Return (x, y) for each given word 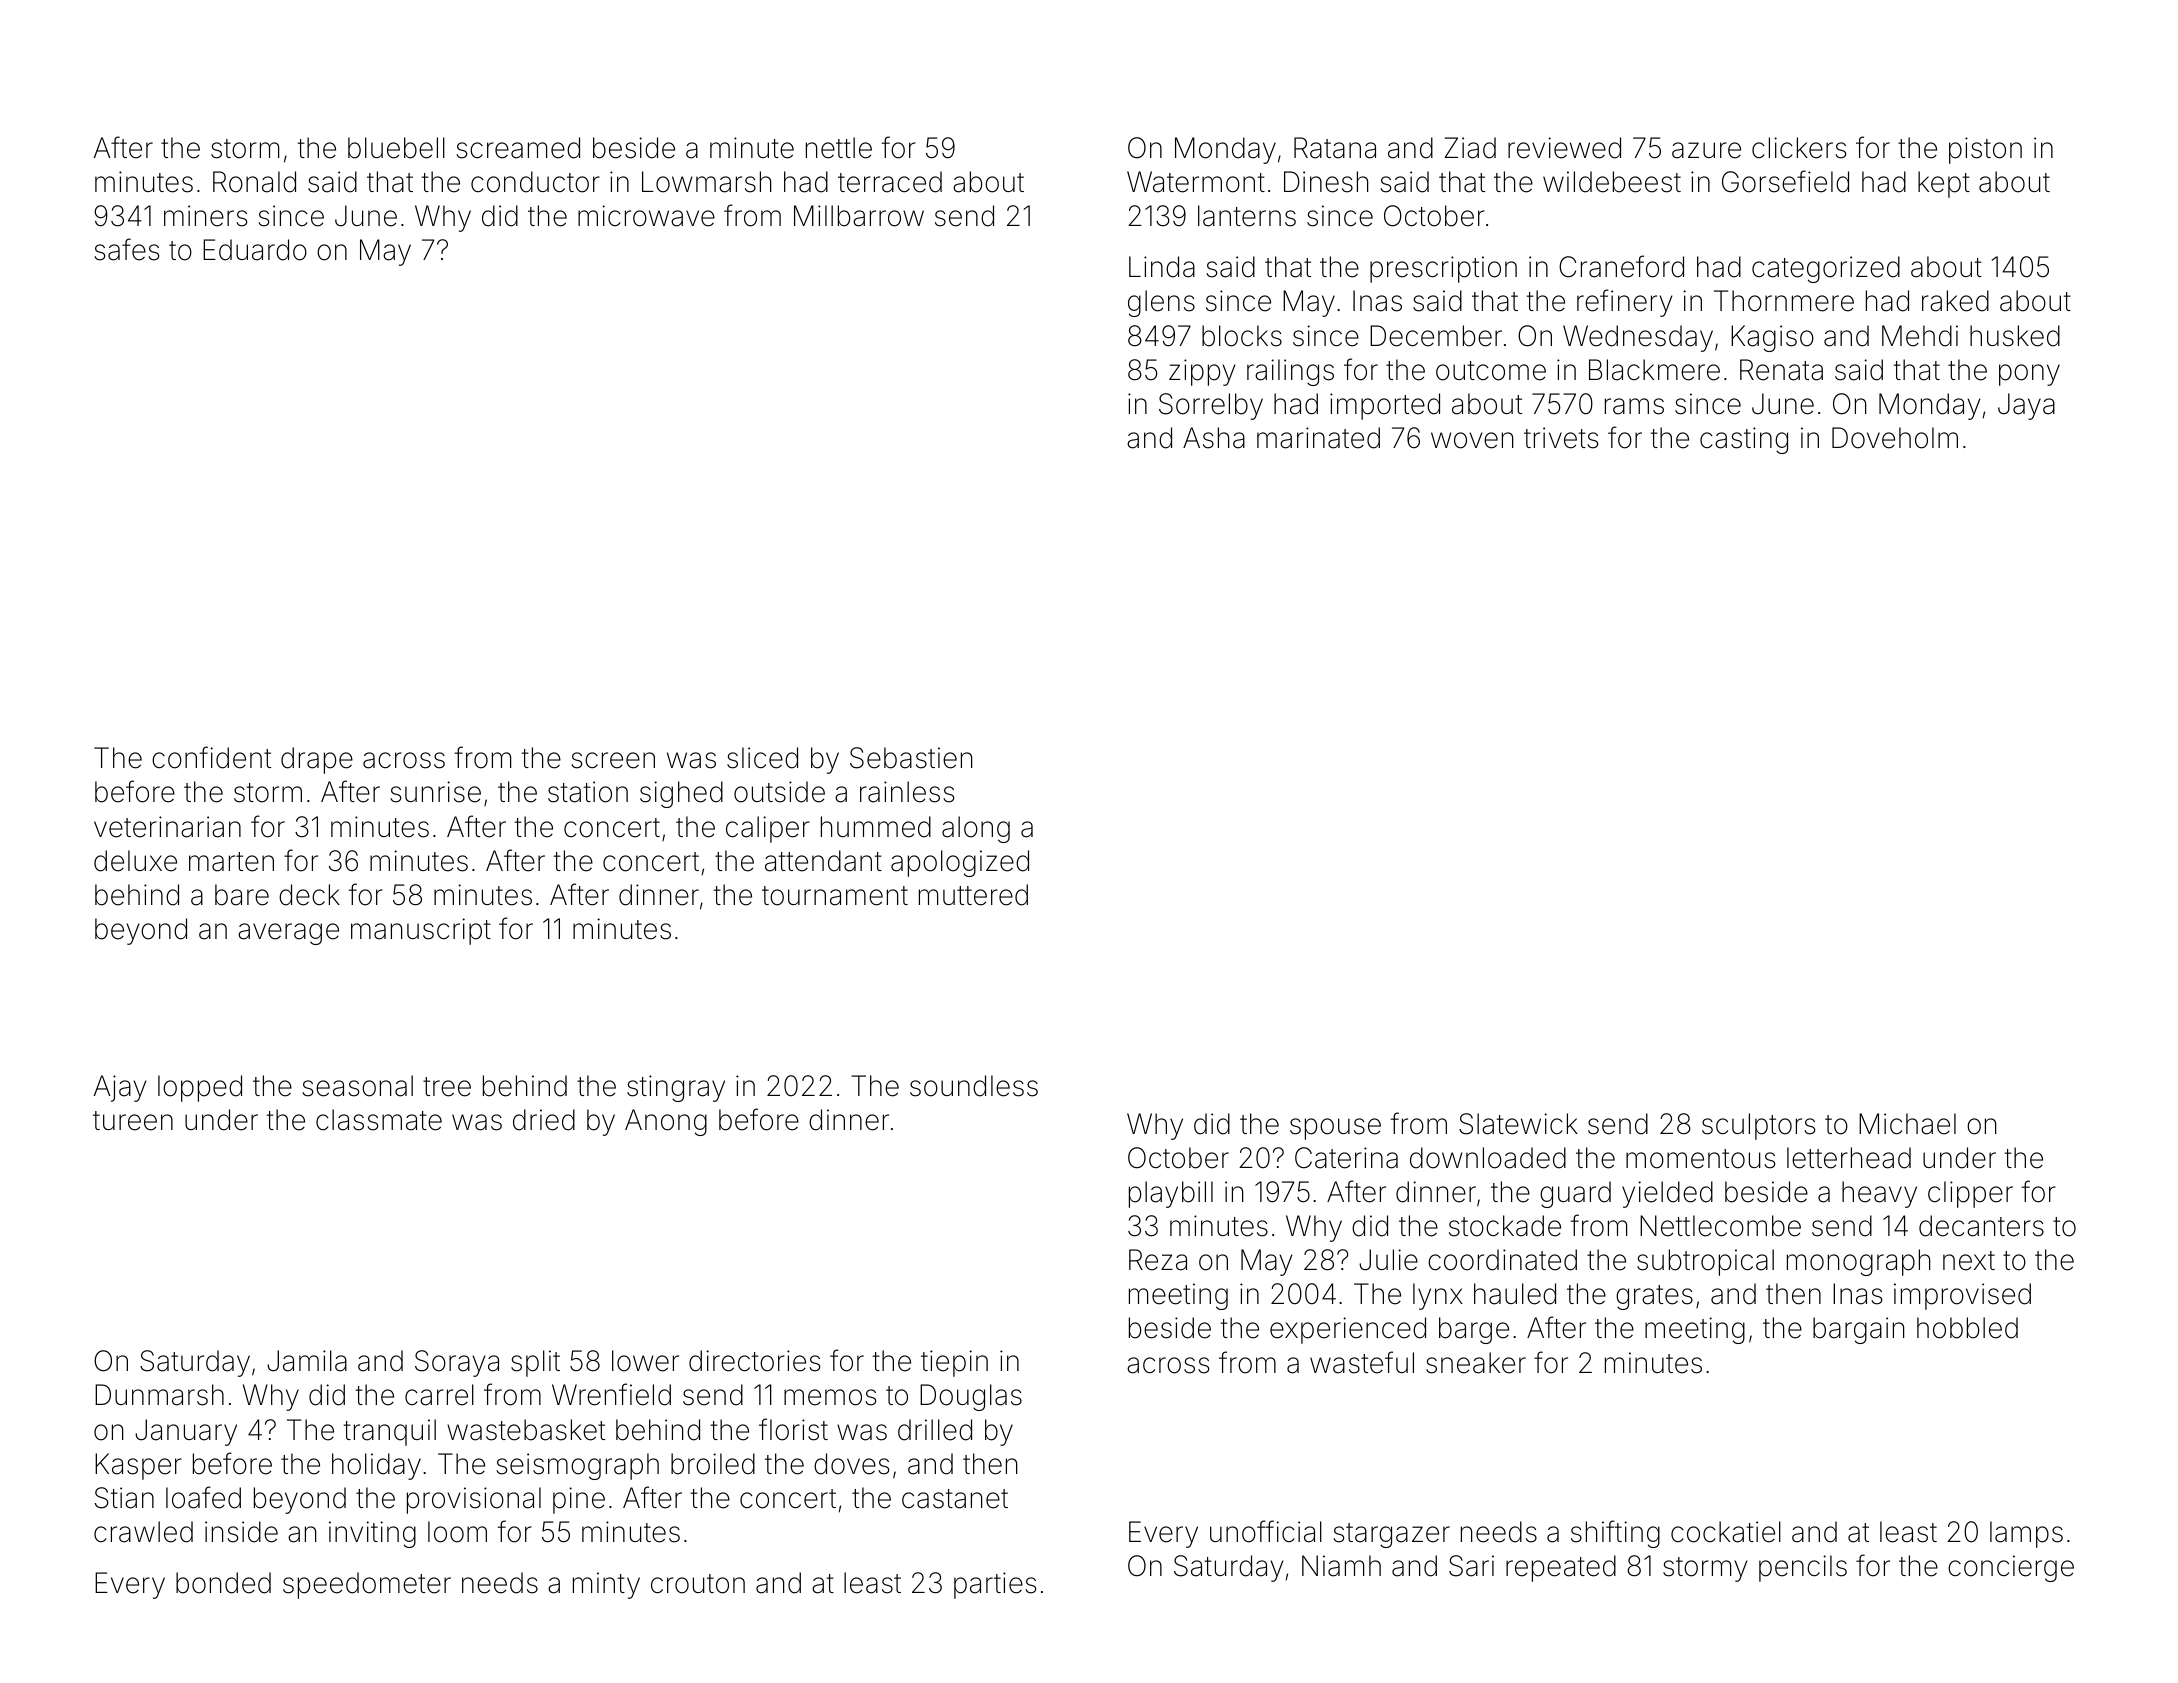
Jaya (2026, 406)
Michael (1907, 1124)
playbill (1171, 1194)
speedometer (367, 1585)
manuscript (421, 931)
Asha (1214, 438)
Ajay (120, 1088)
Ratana (1335, 148)
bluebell (396, 148)
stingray (676, 1088)
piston (1985, 150)
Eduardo (255, 250)
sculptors (1758, 1126)
